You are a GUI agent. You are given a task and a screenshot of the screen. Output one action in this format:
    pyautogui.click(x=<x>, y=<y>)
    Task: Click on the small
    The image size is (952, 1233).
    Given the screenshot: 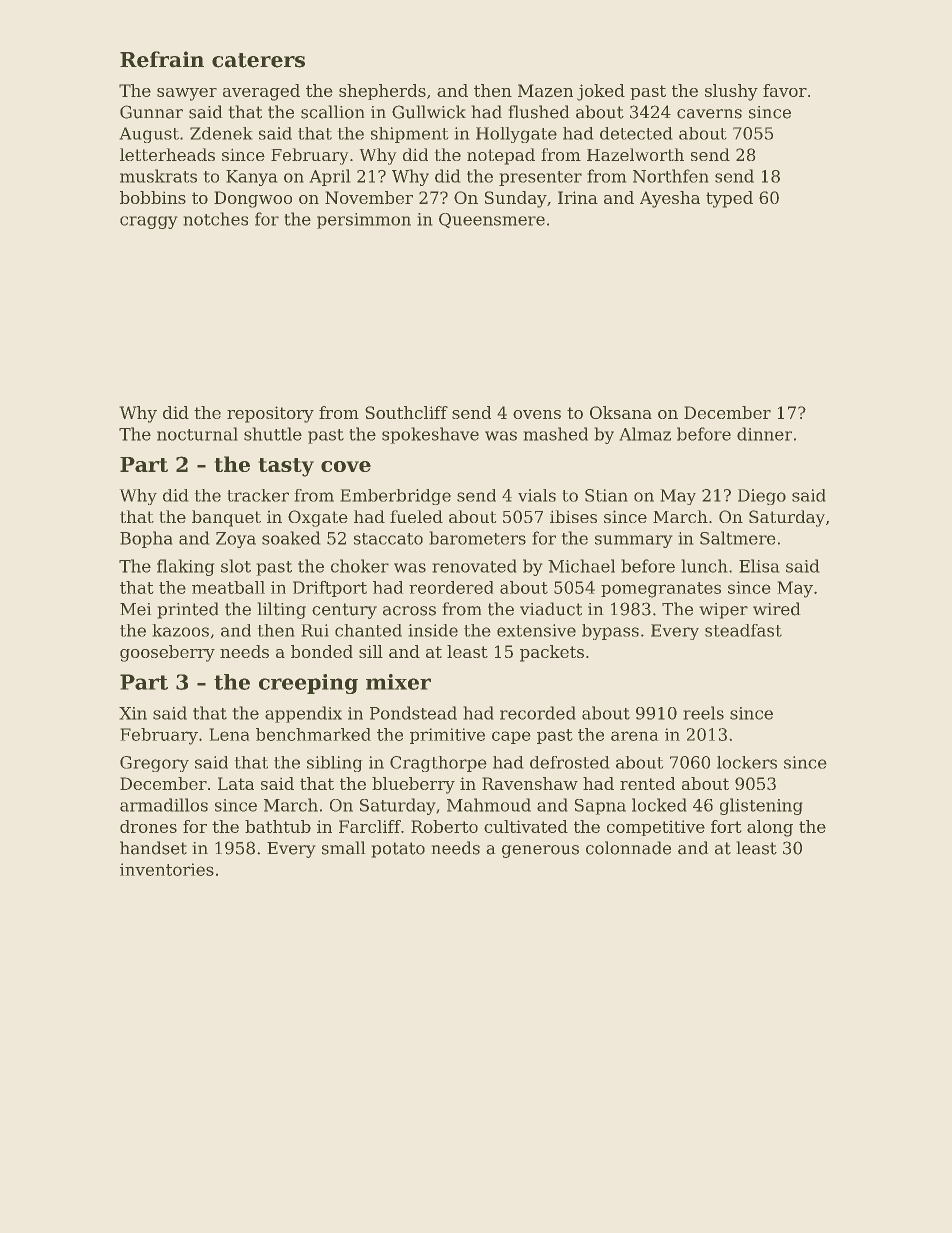 What is the action you would take?
    pyautogui.click(x=344, y=848)
